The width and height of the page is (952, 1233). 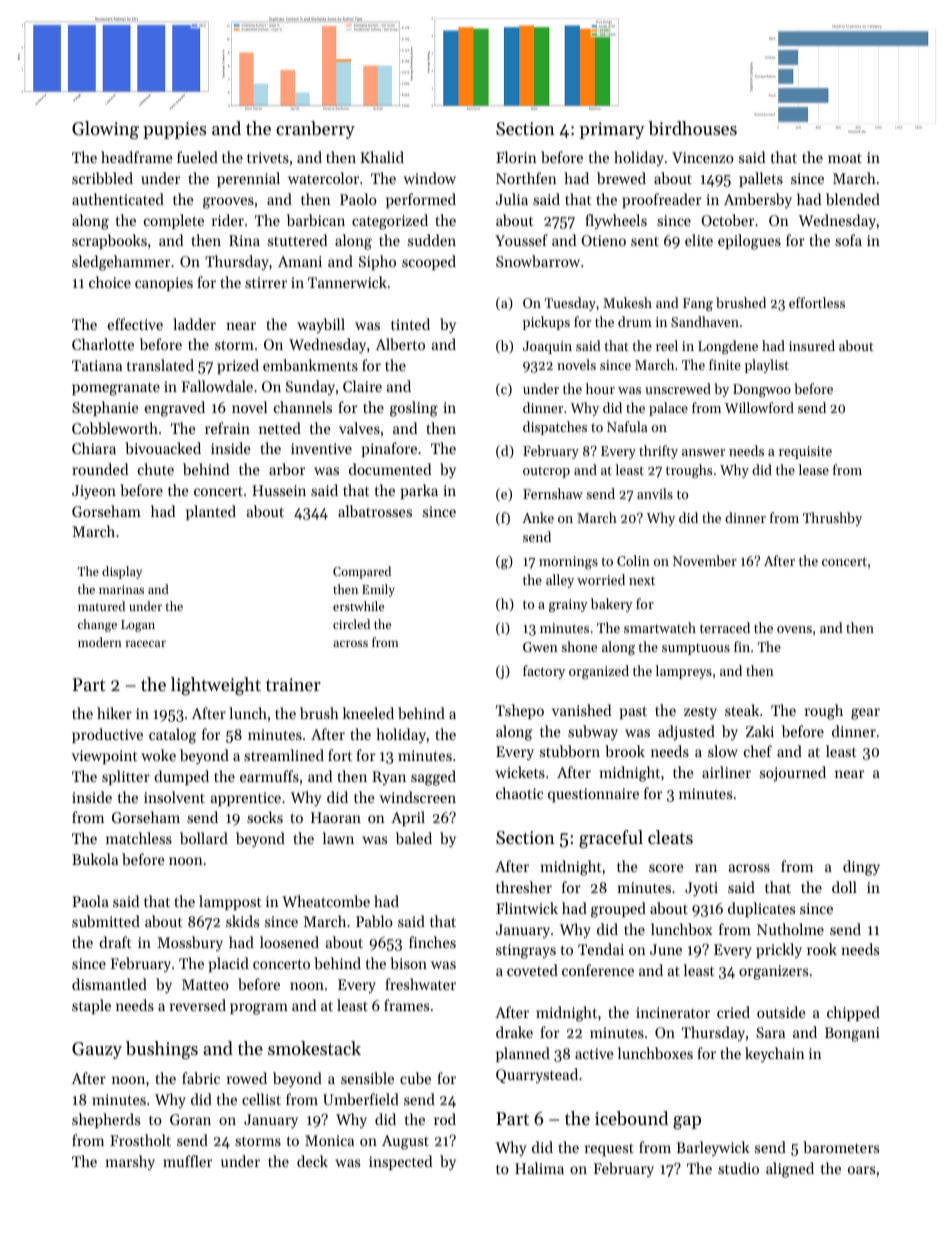 What do you see at coordinates (160, 365) in the page?
I see `translated` at bounding box center [160, 365].
